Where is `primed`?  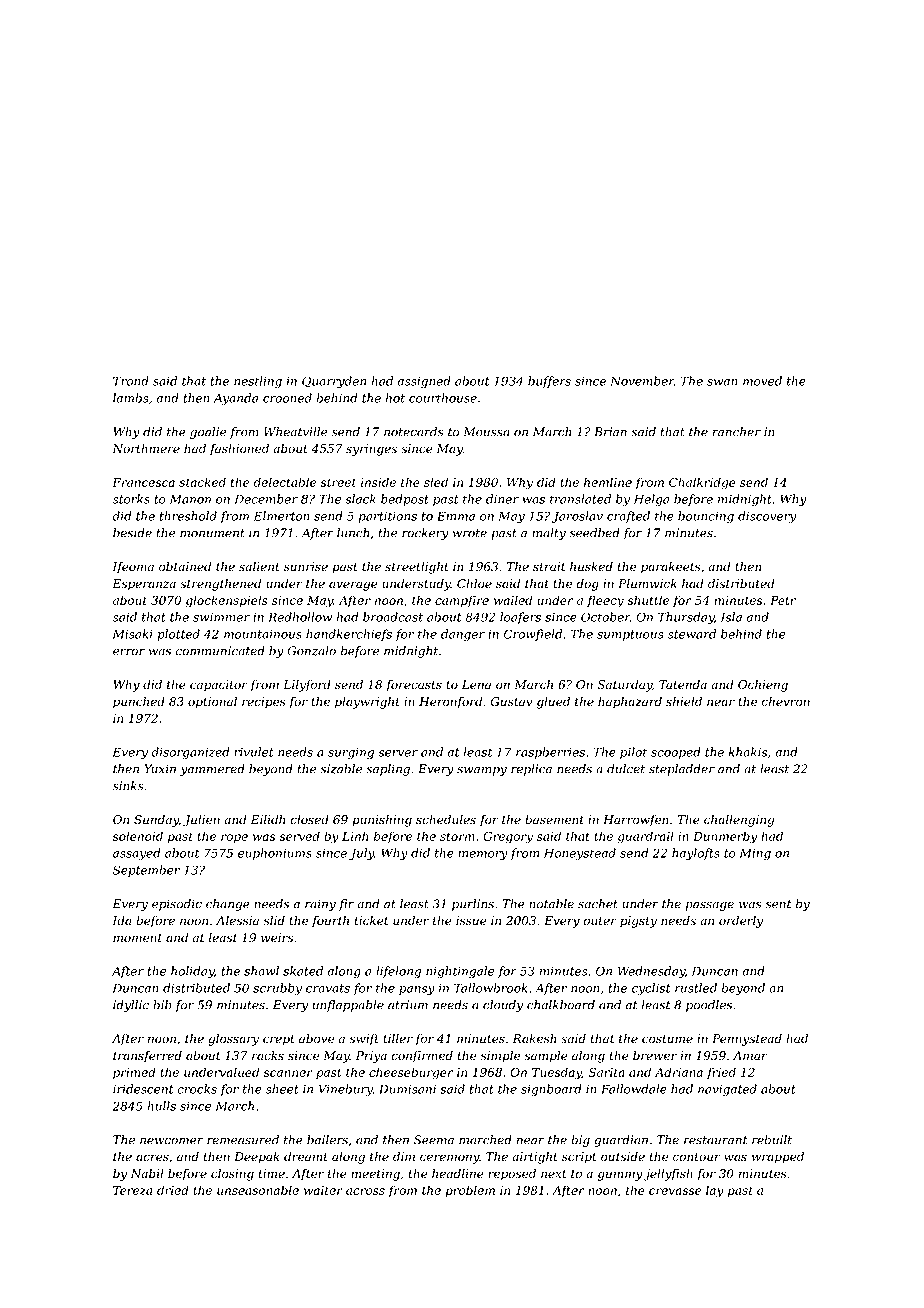
primed is located at coordinates (134, 1073).
